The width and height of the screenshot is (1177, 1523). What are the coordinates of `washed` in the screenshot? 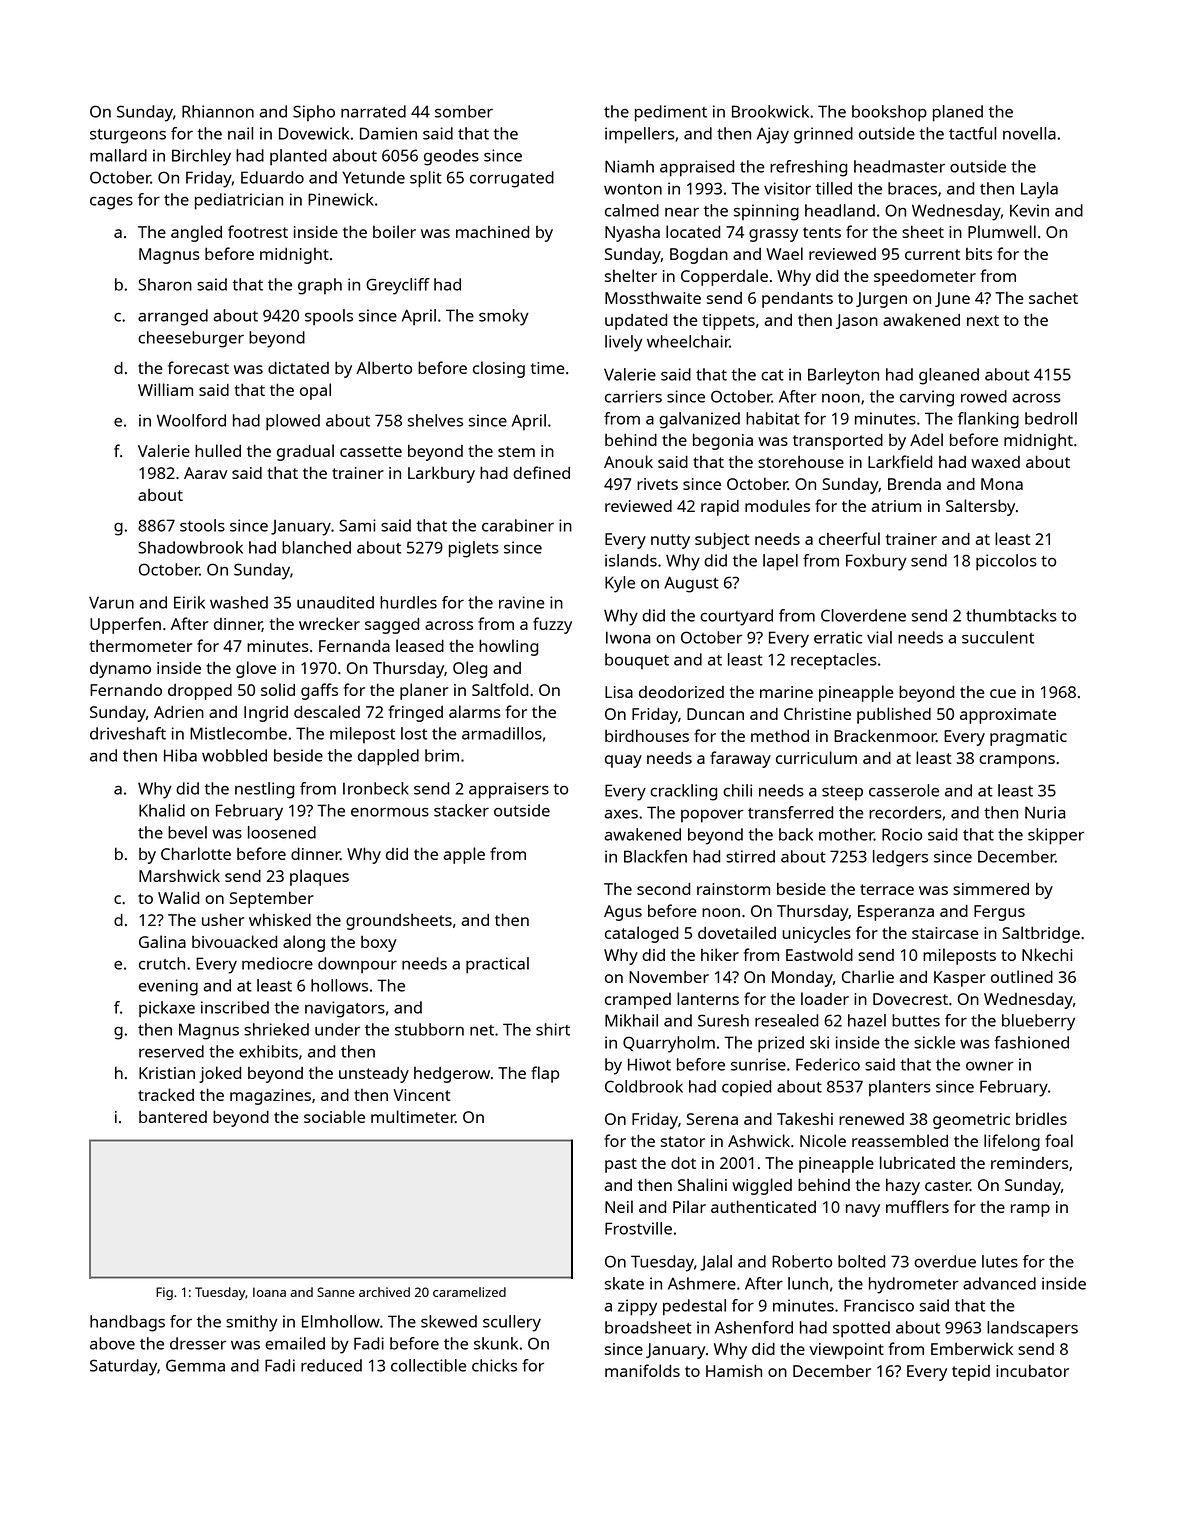 It's located at (239, 602).
